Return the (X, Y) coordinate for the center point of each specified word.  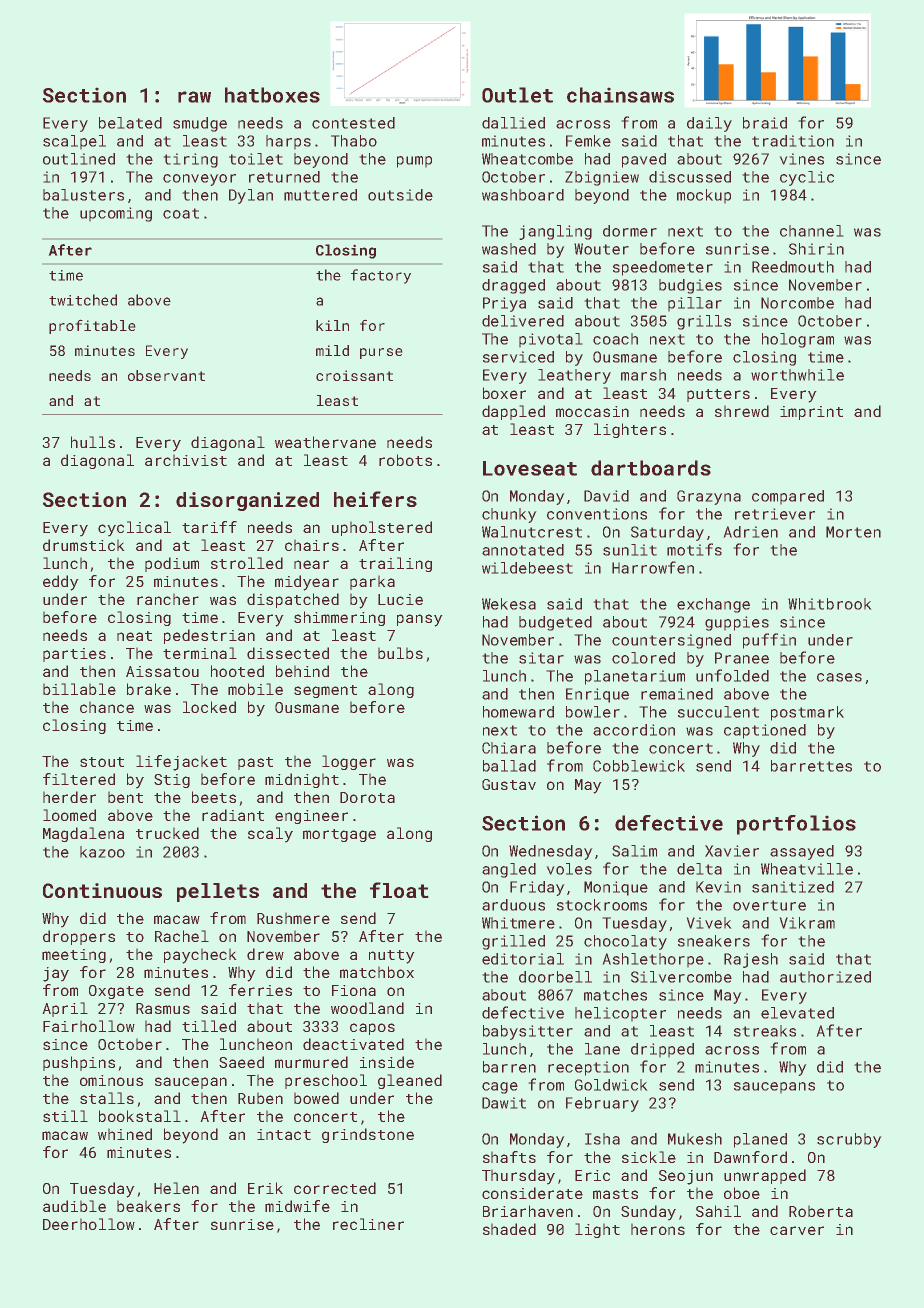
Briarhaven (528, 1211)
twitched (83, 300)
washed (509, 249)
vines (801, 159)
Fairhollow (89, 1026)
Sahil (718, 1211)
